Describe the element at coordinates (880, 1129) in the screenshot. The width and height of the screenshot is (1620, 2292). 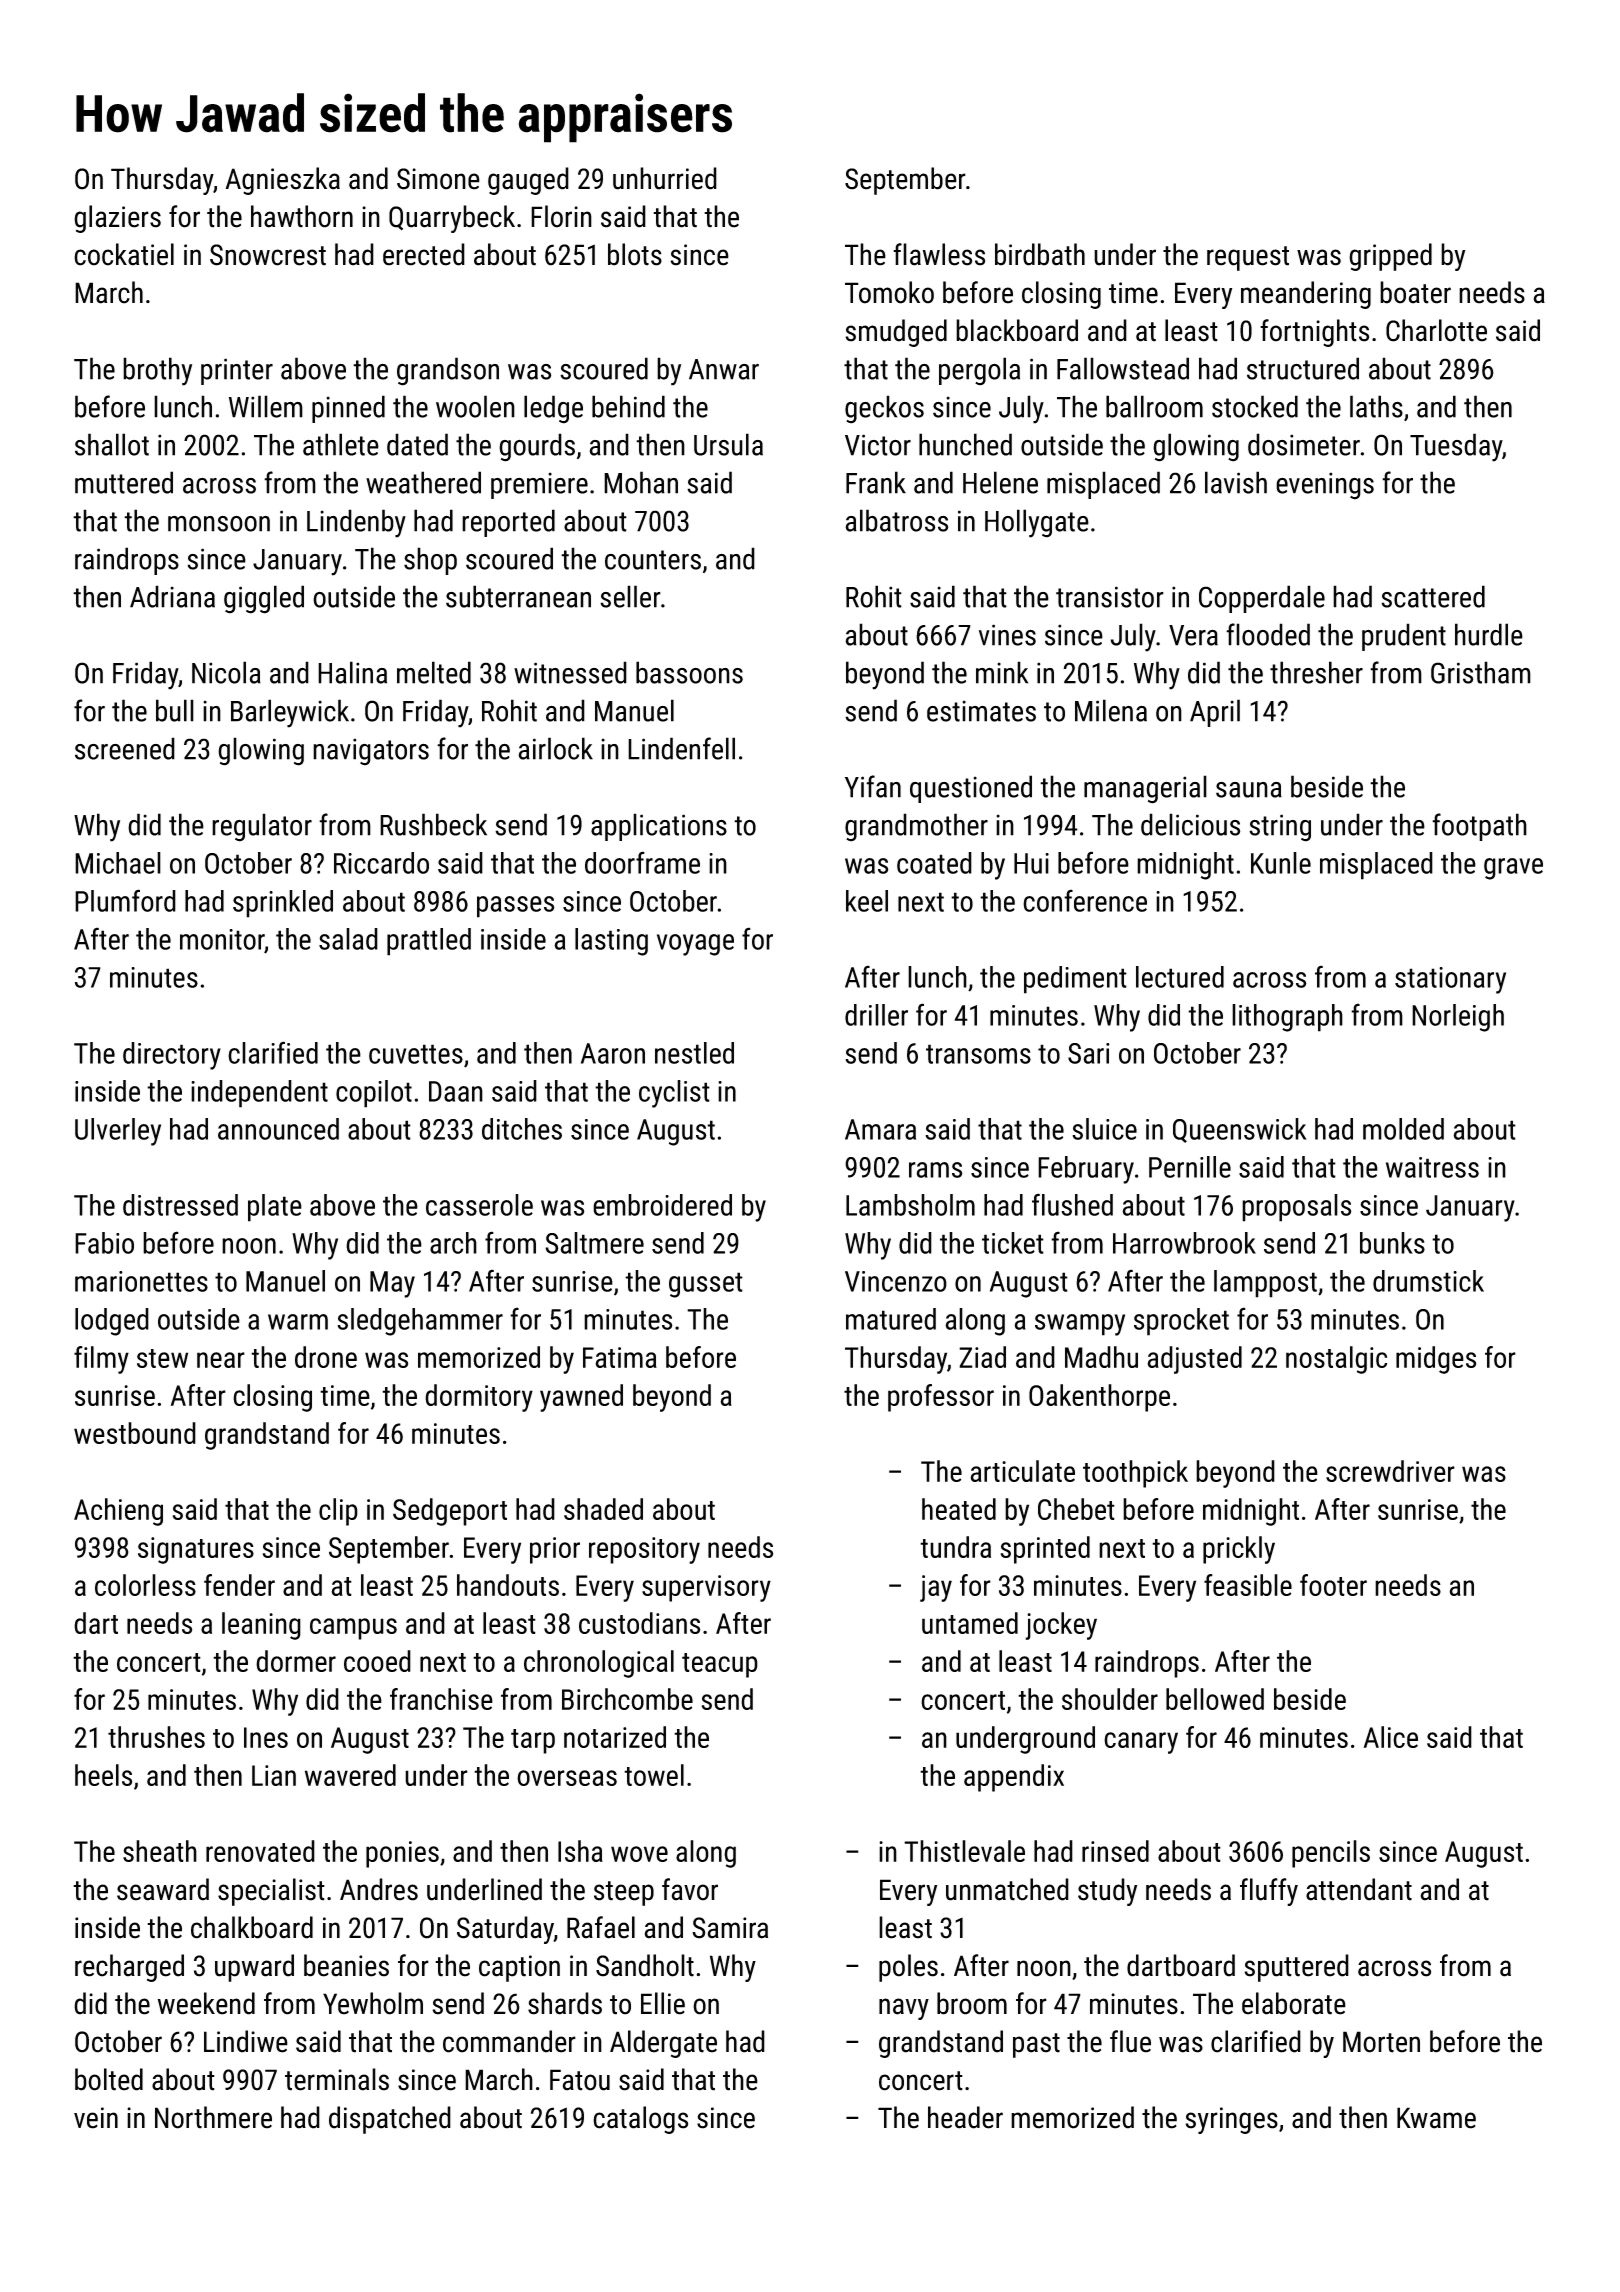
I see `Amara` at that location.
